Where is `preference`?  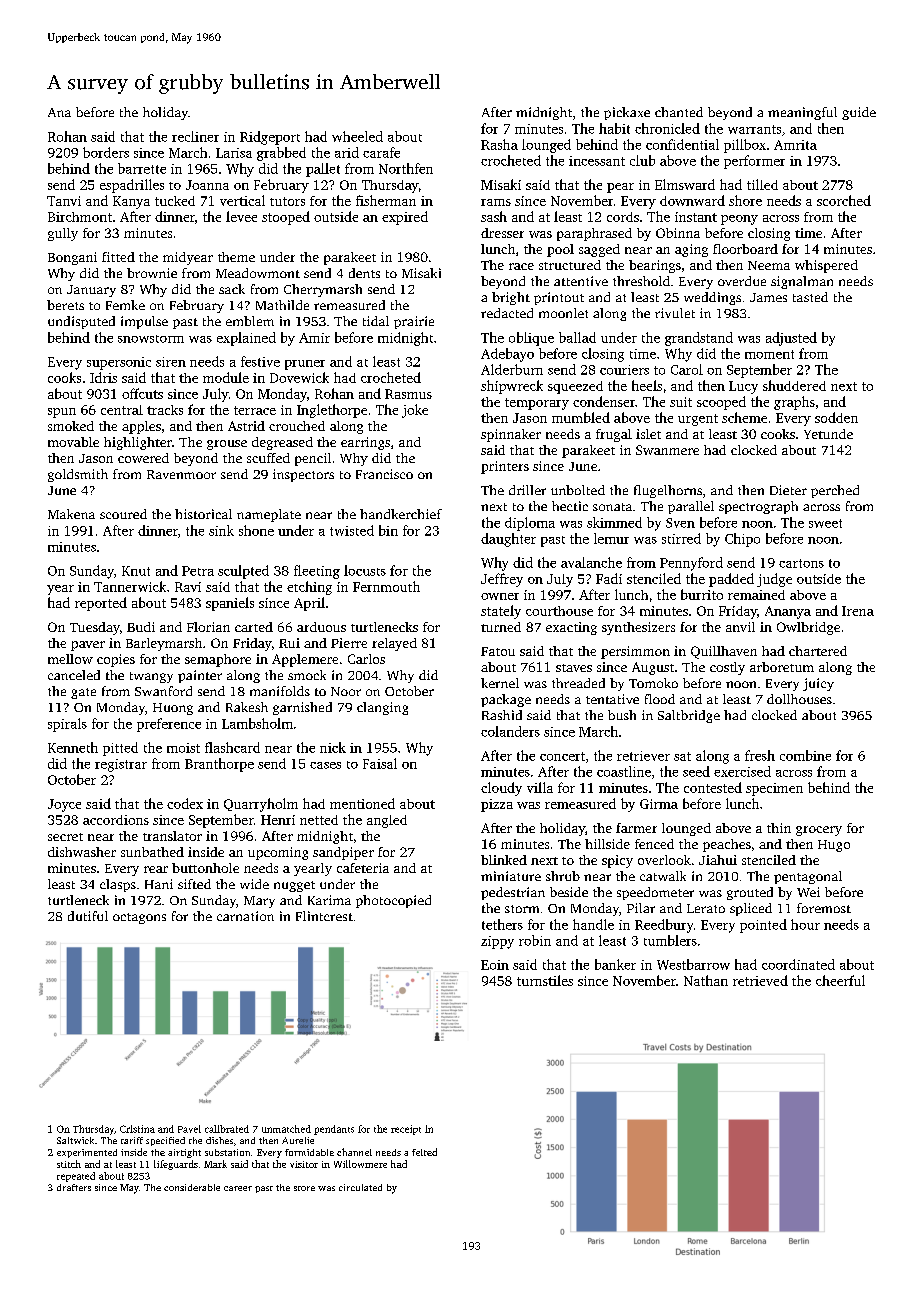
preference is located at coordinates (169, 725).
